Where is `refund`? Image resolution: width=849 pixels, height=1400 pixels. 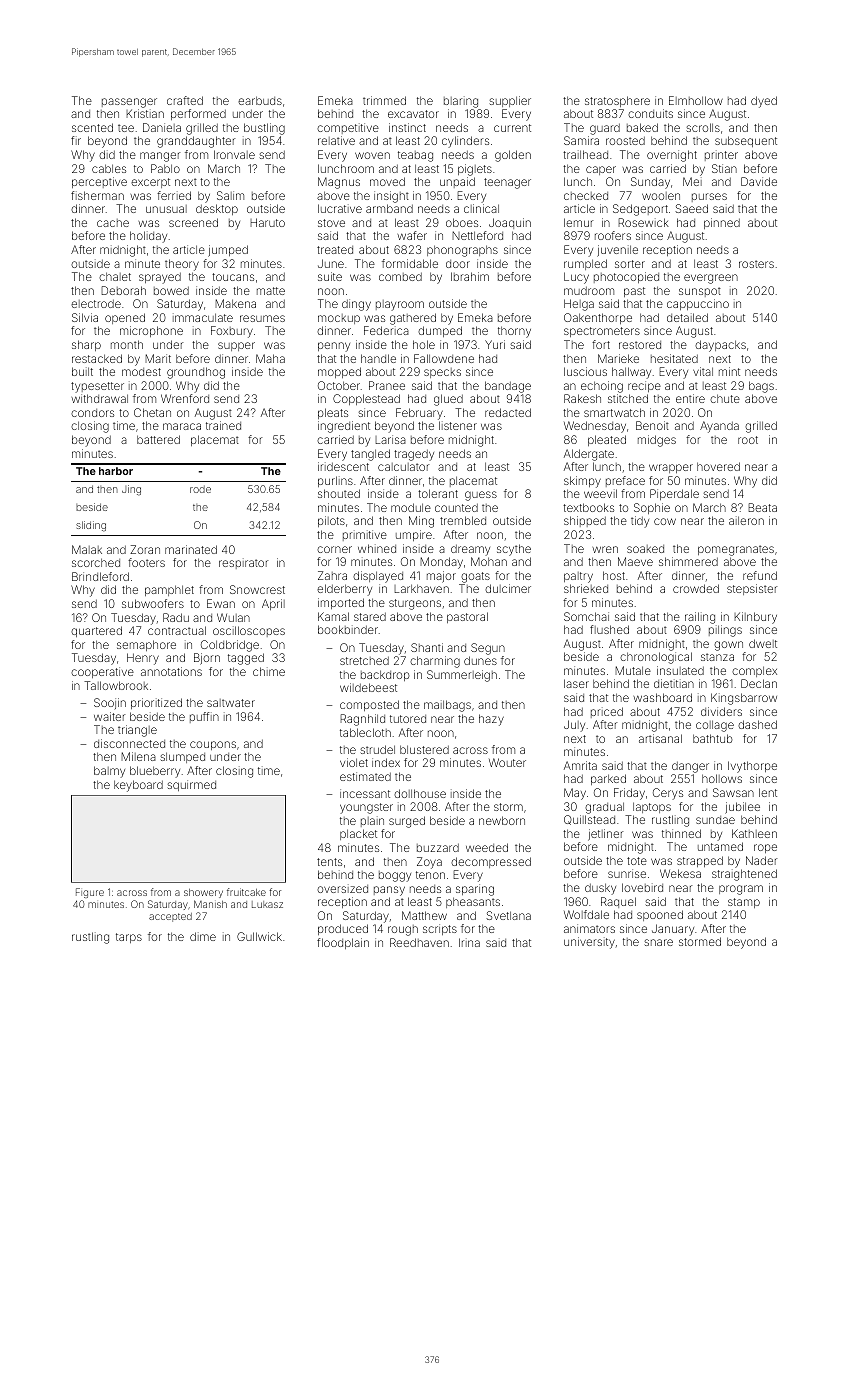
refund is located at coordinates (760, 575).
